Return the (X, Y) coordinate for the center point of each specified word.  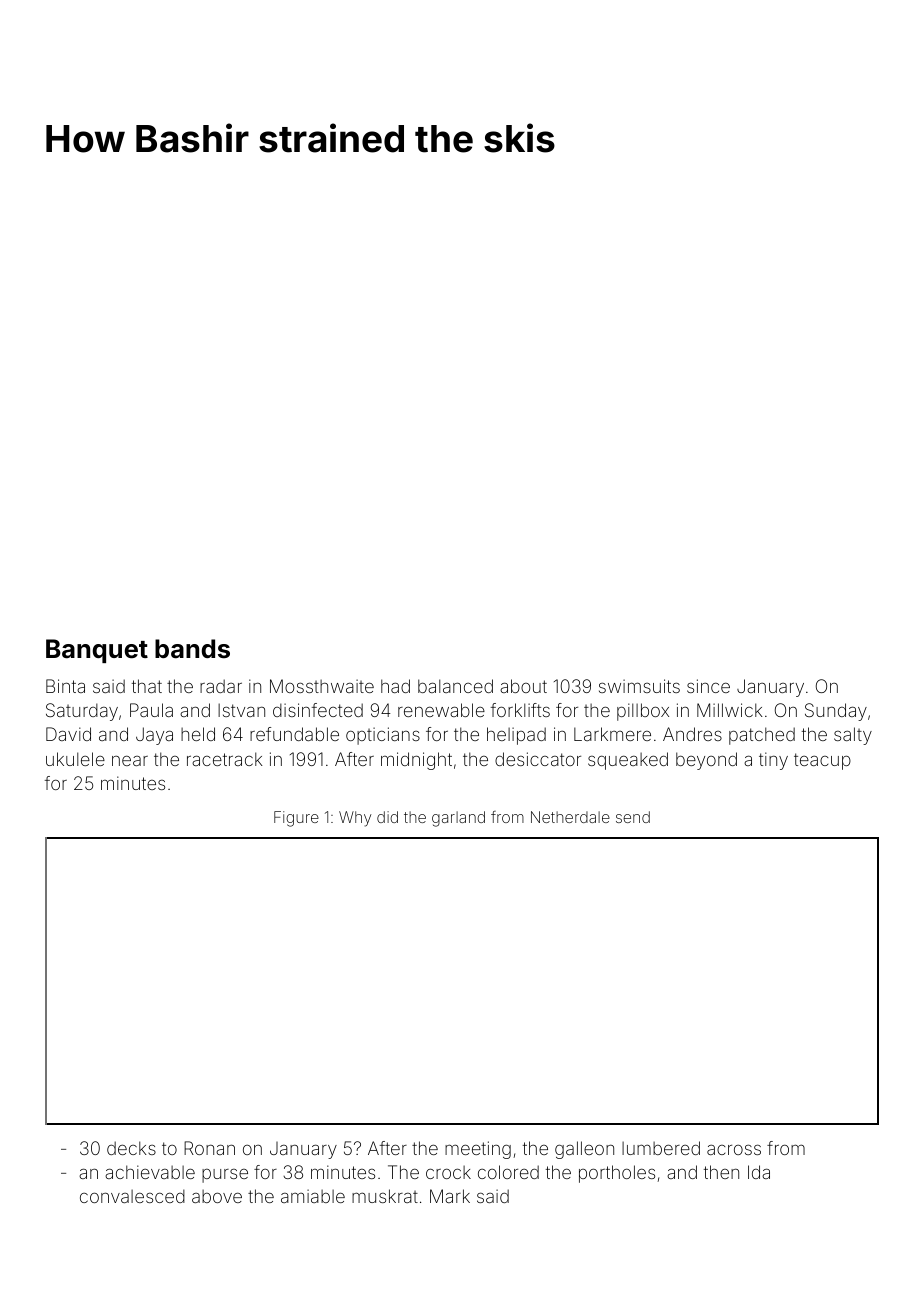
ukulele (75, 759)
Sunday (836, 712)
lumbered (661, 1148)
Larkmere (612, 734)
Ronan (209, 1148)
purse (225, 1176)
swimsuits (639, 686)
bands (192, 649)
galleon (584, 1150)
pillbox (643, 712)
